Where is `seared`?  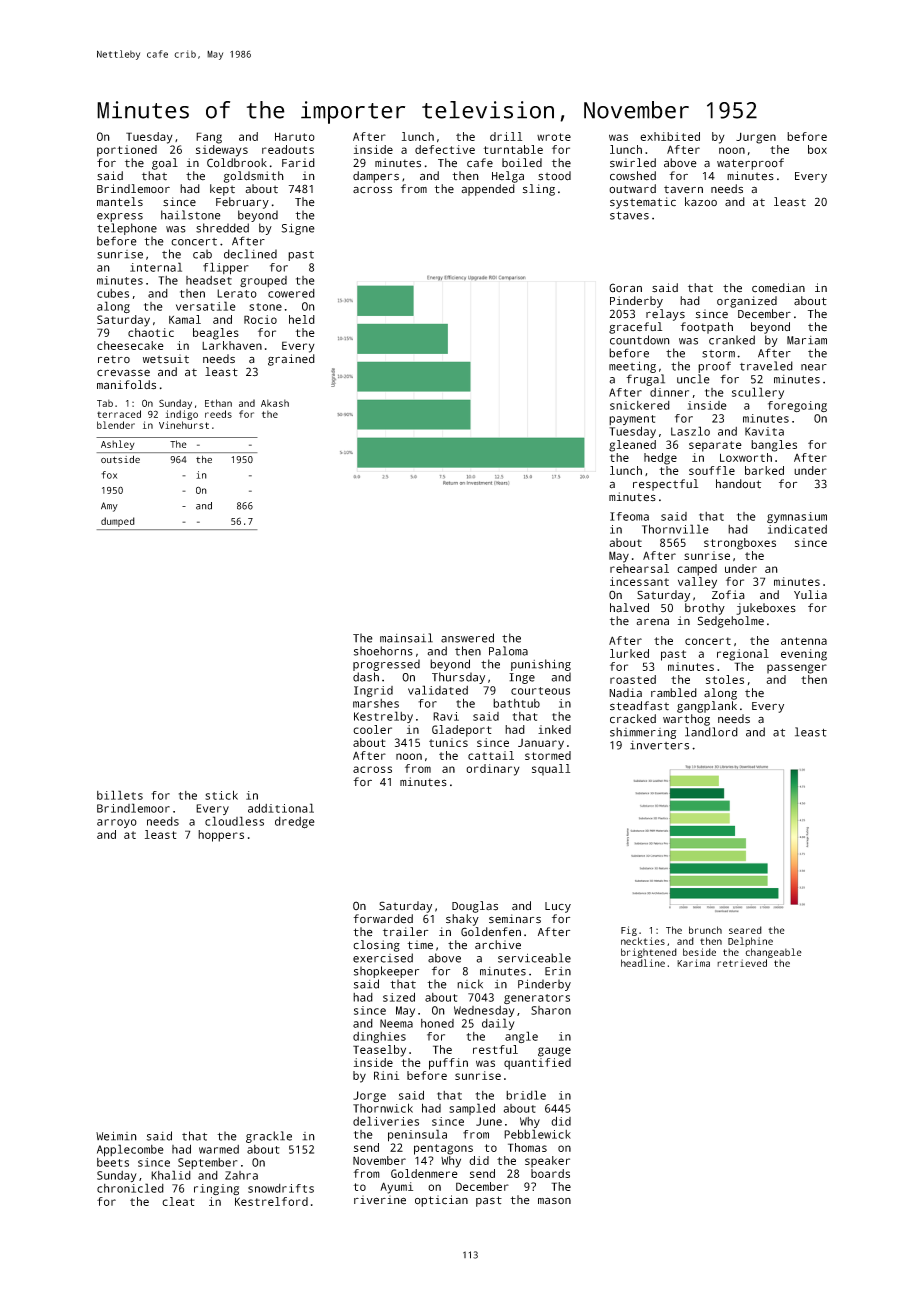
seared is located at coordinates (745, 930).
